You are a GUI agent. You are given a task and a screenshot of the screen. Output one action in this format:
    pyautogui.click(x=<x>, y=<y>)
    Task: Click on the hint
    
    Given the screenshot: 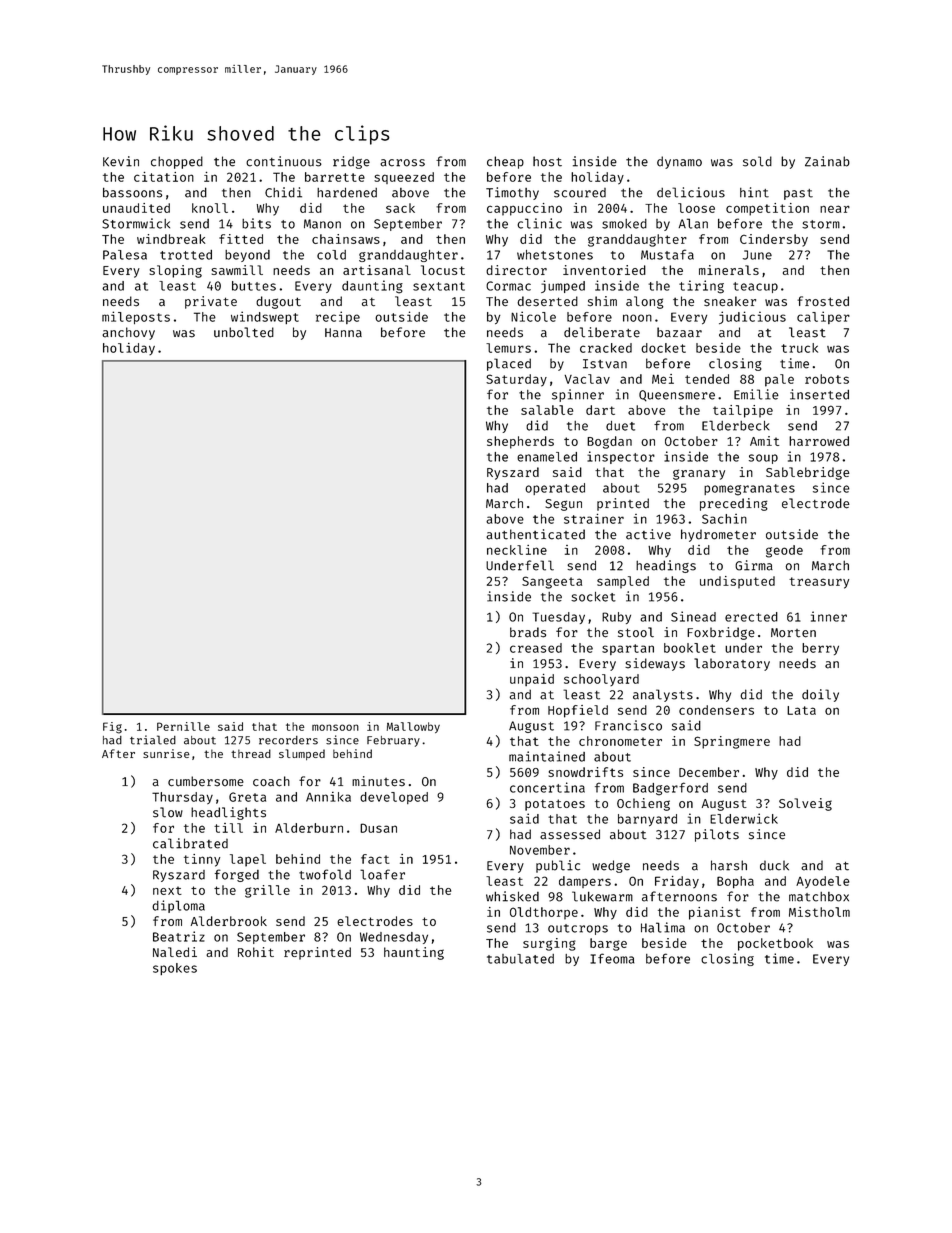 What is the action you would take?
    pyautogui.click(x=754, y=192)
